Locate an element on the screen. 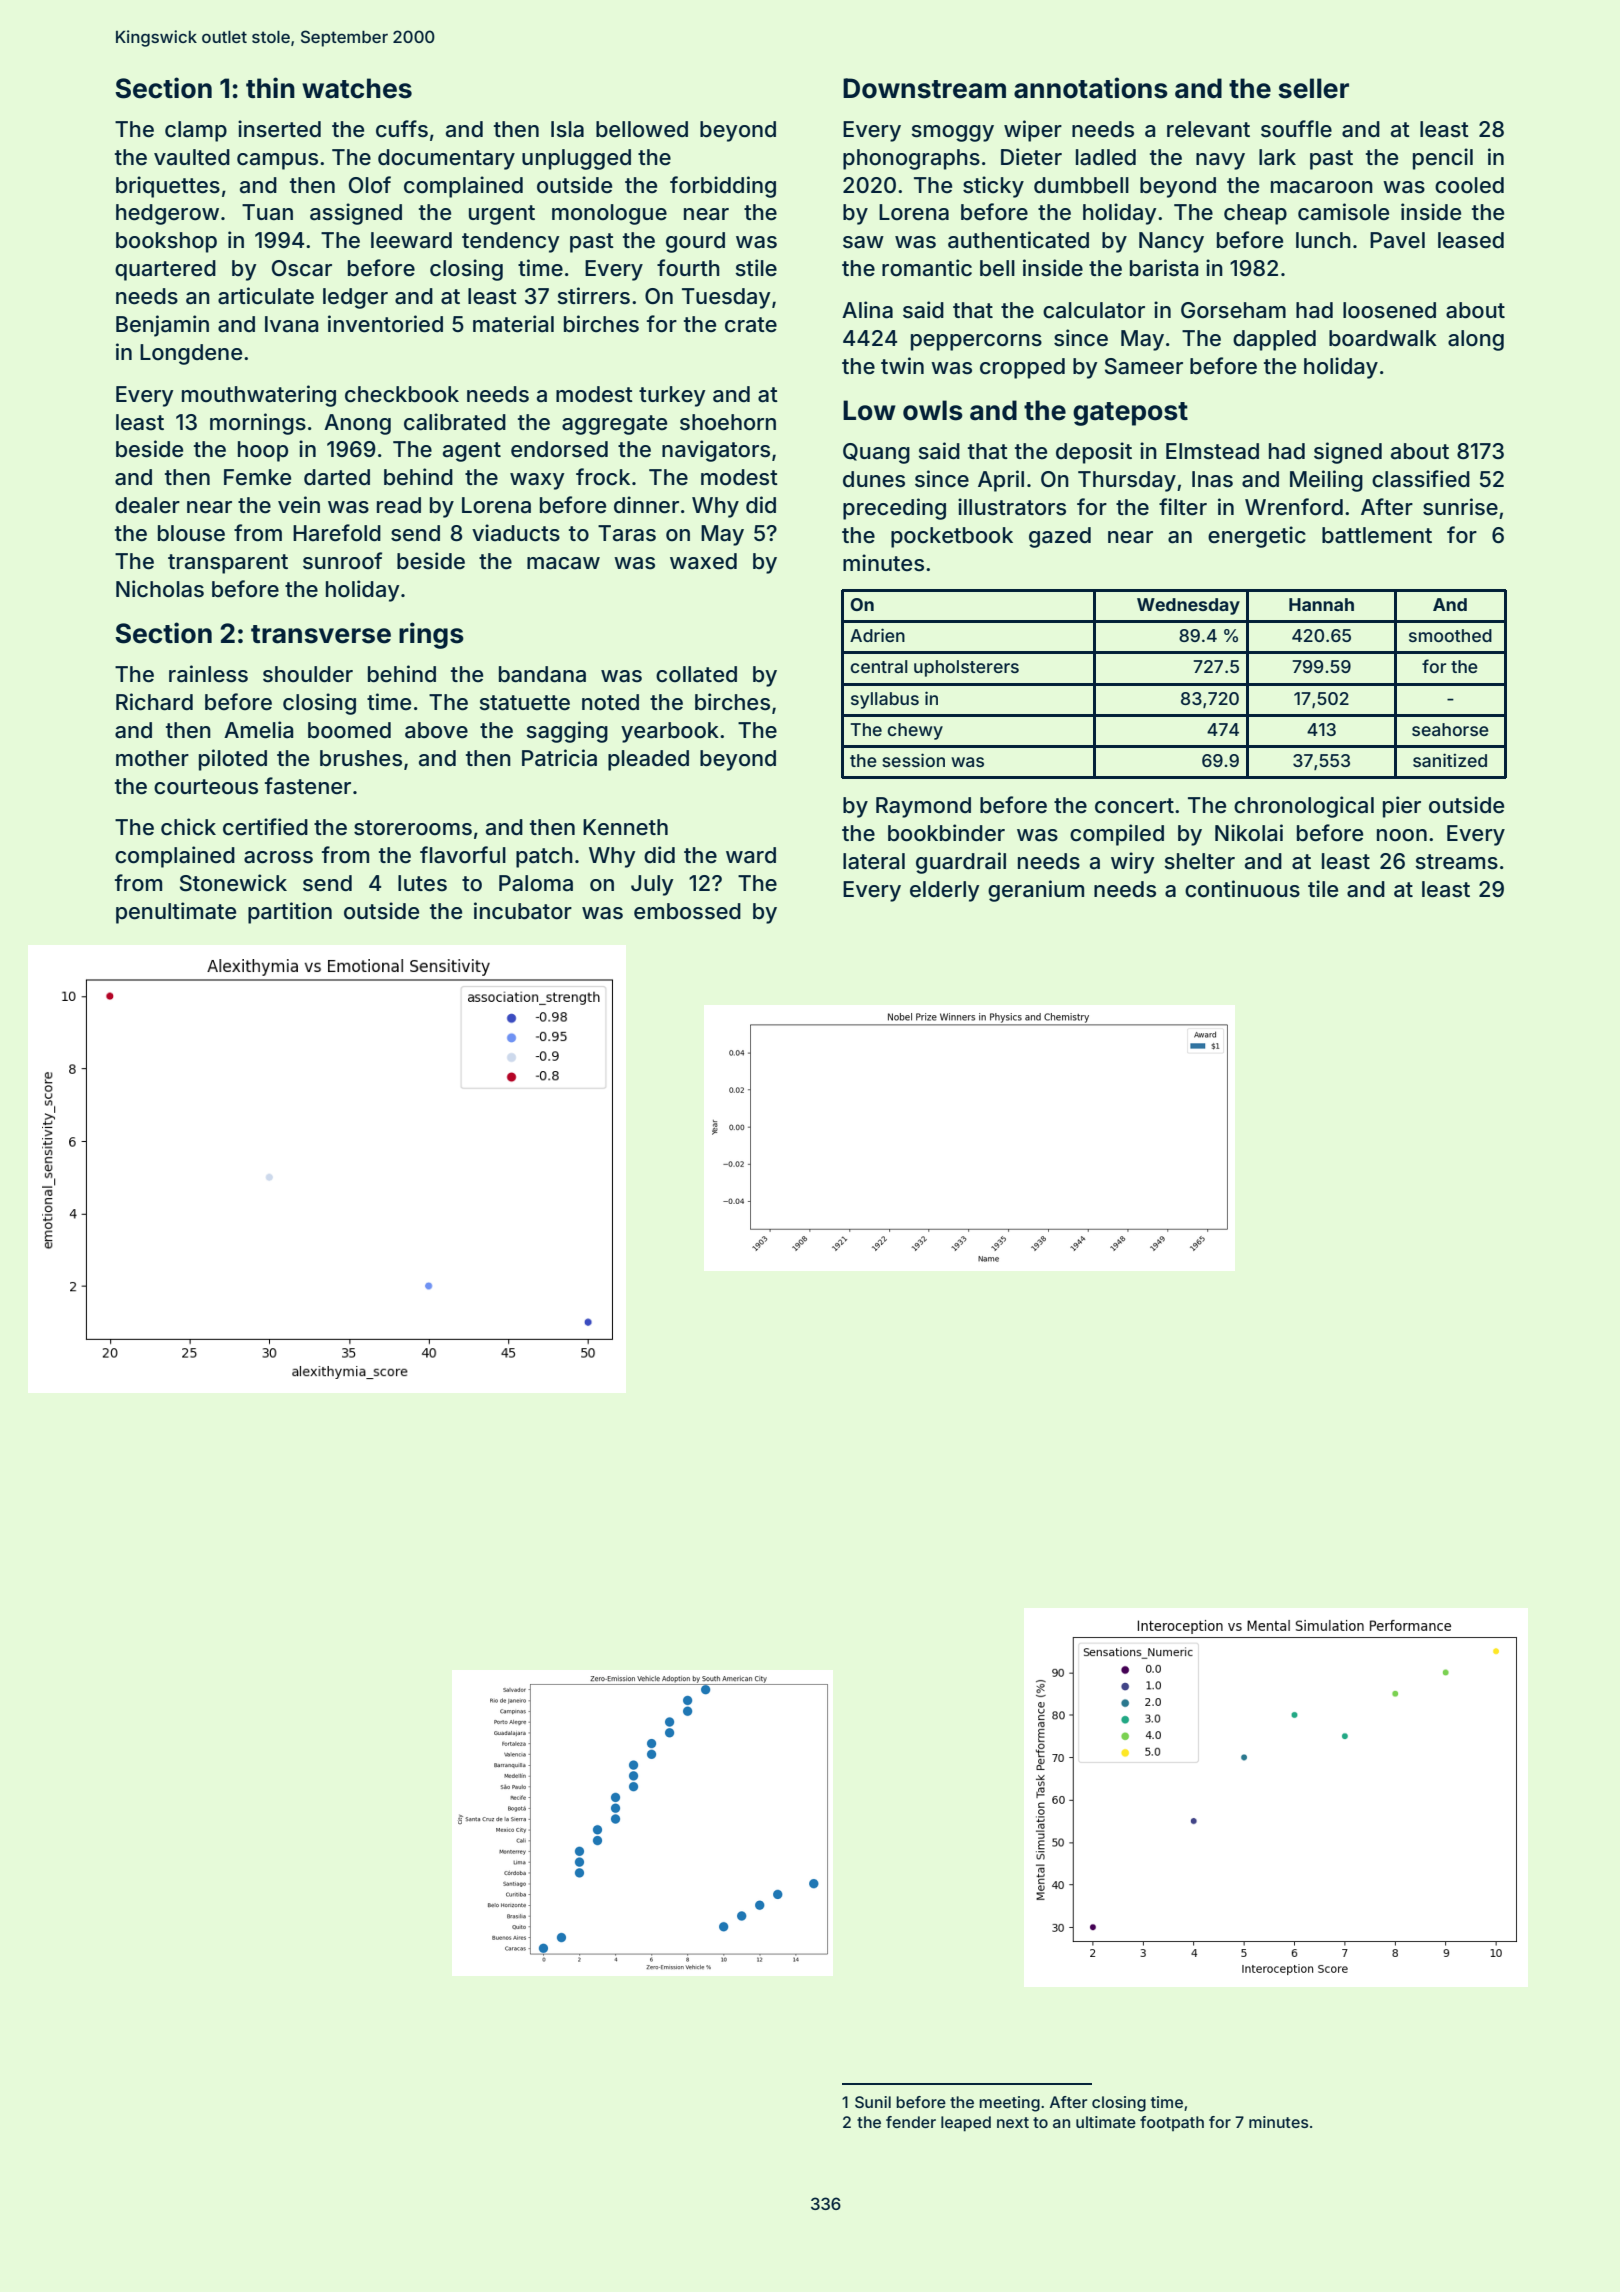  partition is located at coordinates (290, 913).
